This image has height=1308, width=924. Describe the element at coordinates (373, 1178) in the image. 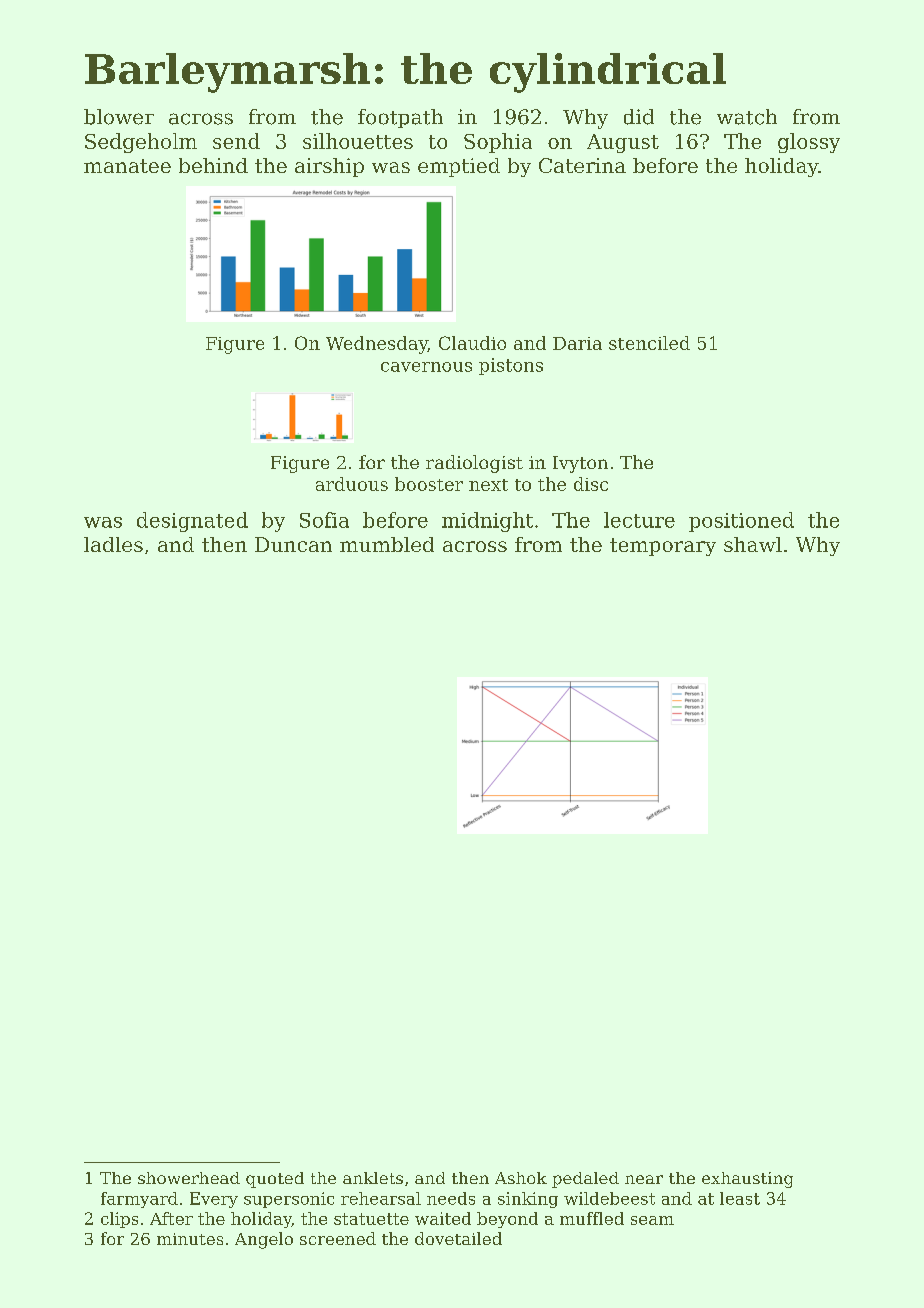

I see `anklets` at that location.
